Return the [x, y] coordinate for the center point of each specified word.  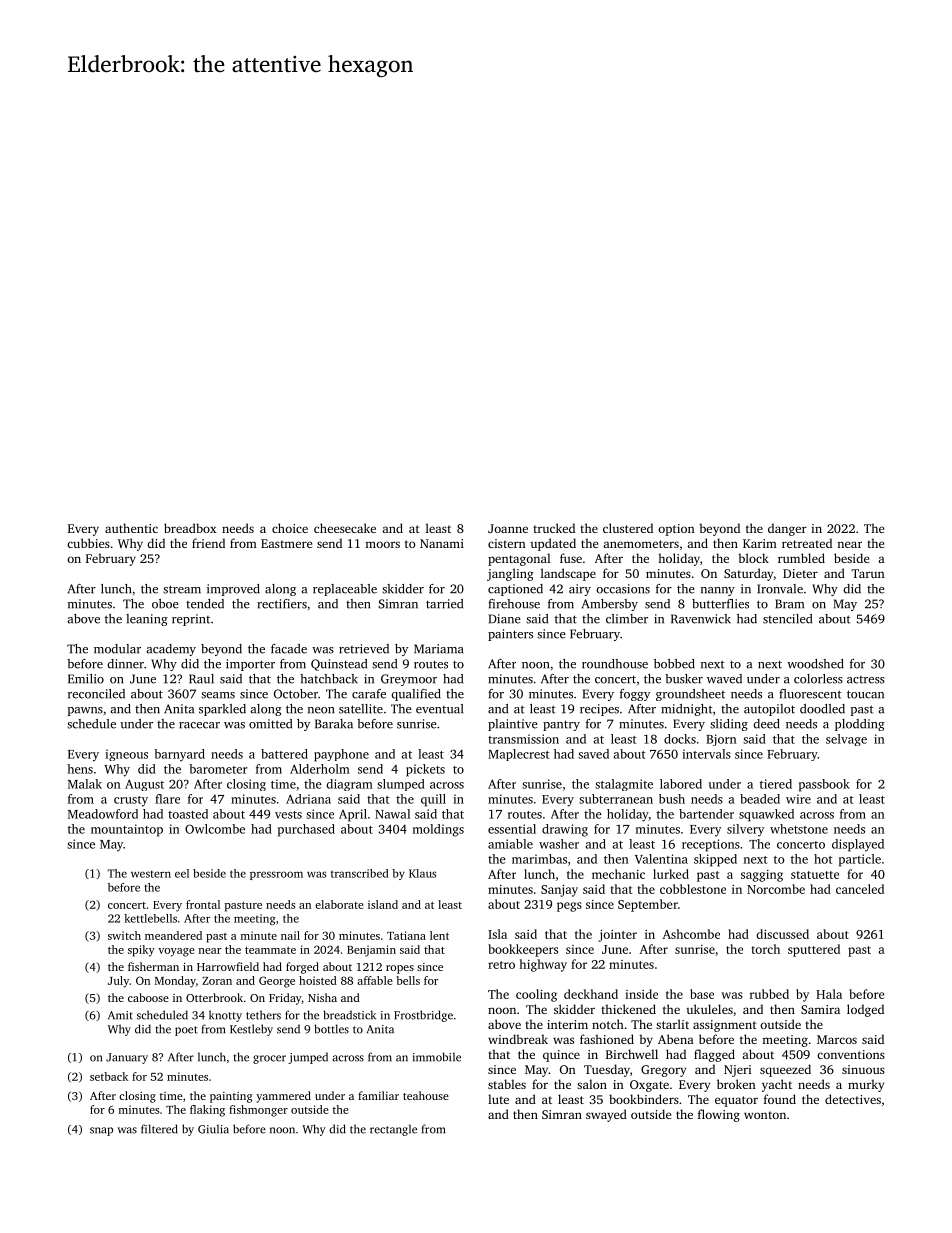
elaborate [339, 904]
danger [787, 529]
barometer [218, 769]
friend [208, 543]
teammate [270, 950]
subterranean [616, 799]
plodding [860, 725]
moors [382, 544]
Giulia [213, 1129]
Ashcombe [691, 934]
